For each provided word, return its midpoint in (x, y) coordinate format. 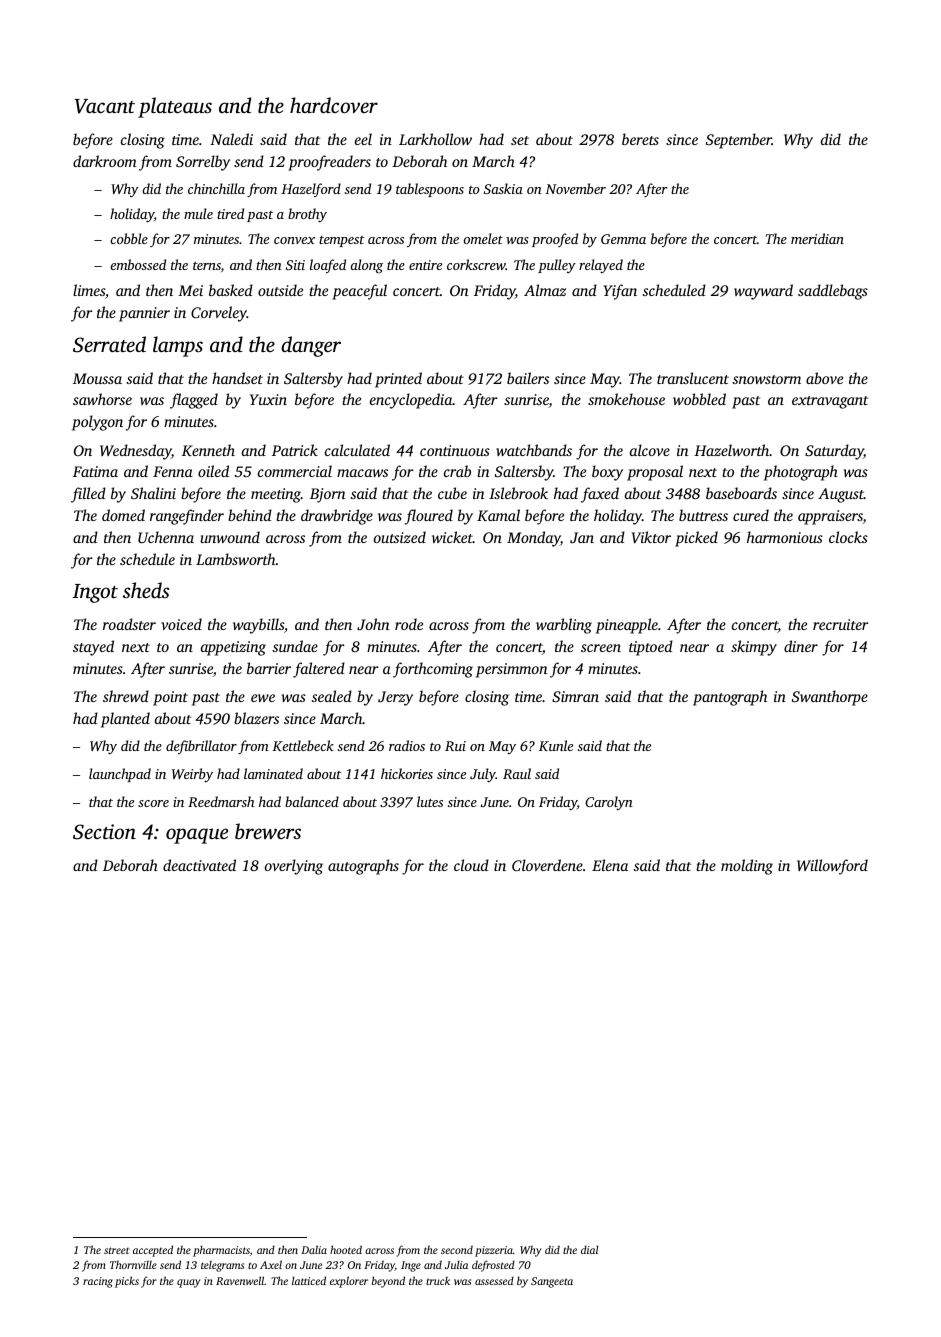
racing (98, 1282)
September (739, 141)
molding (747, 867)
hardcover (334, 105)
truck (438, 1281)
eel (363, 139)
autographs (363, 867)
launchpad (120, 775)
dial (590, 1249)
